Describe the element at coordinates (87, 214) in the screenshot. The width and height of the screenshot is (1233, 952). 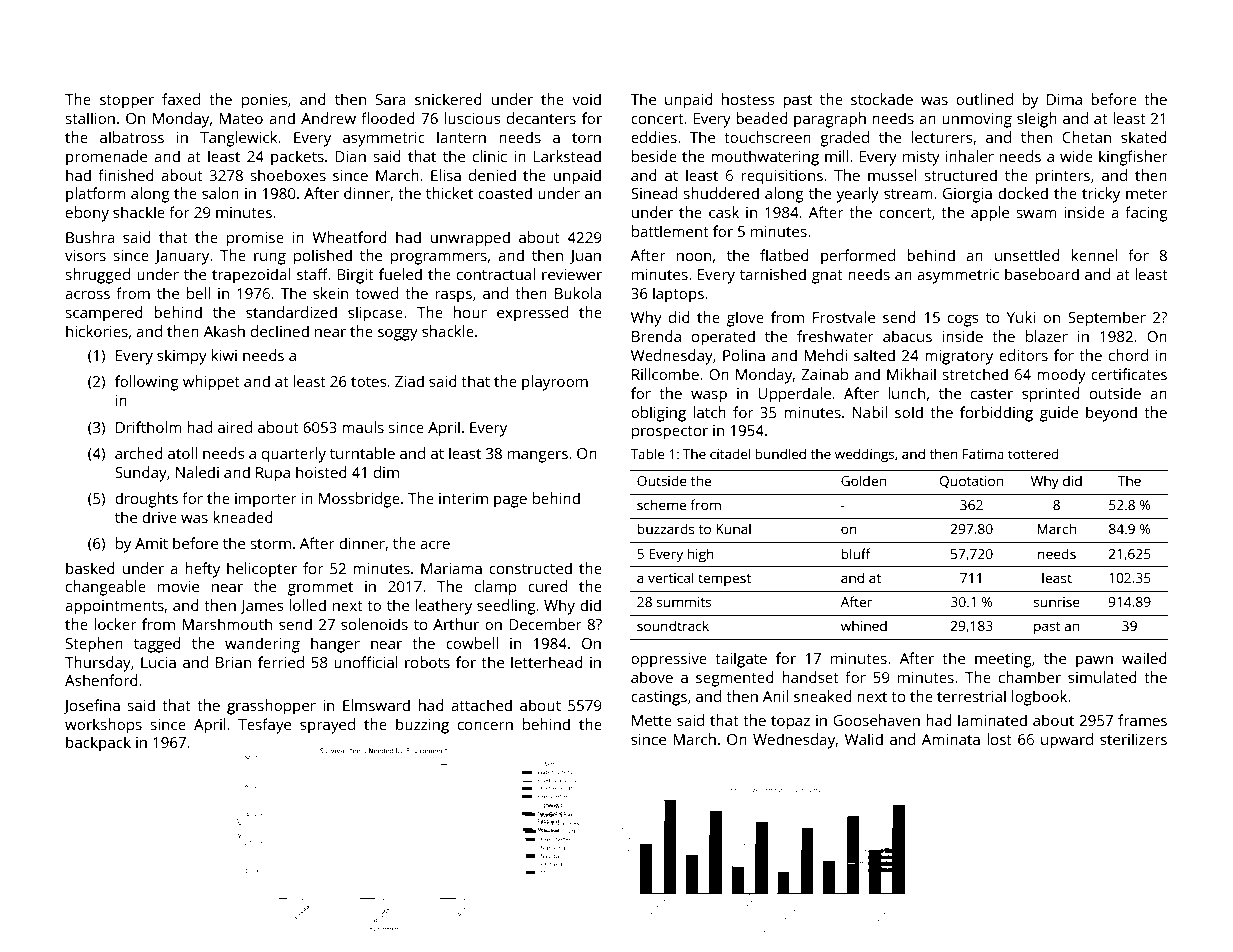
I see `ebony` at that location.
